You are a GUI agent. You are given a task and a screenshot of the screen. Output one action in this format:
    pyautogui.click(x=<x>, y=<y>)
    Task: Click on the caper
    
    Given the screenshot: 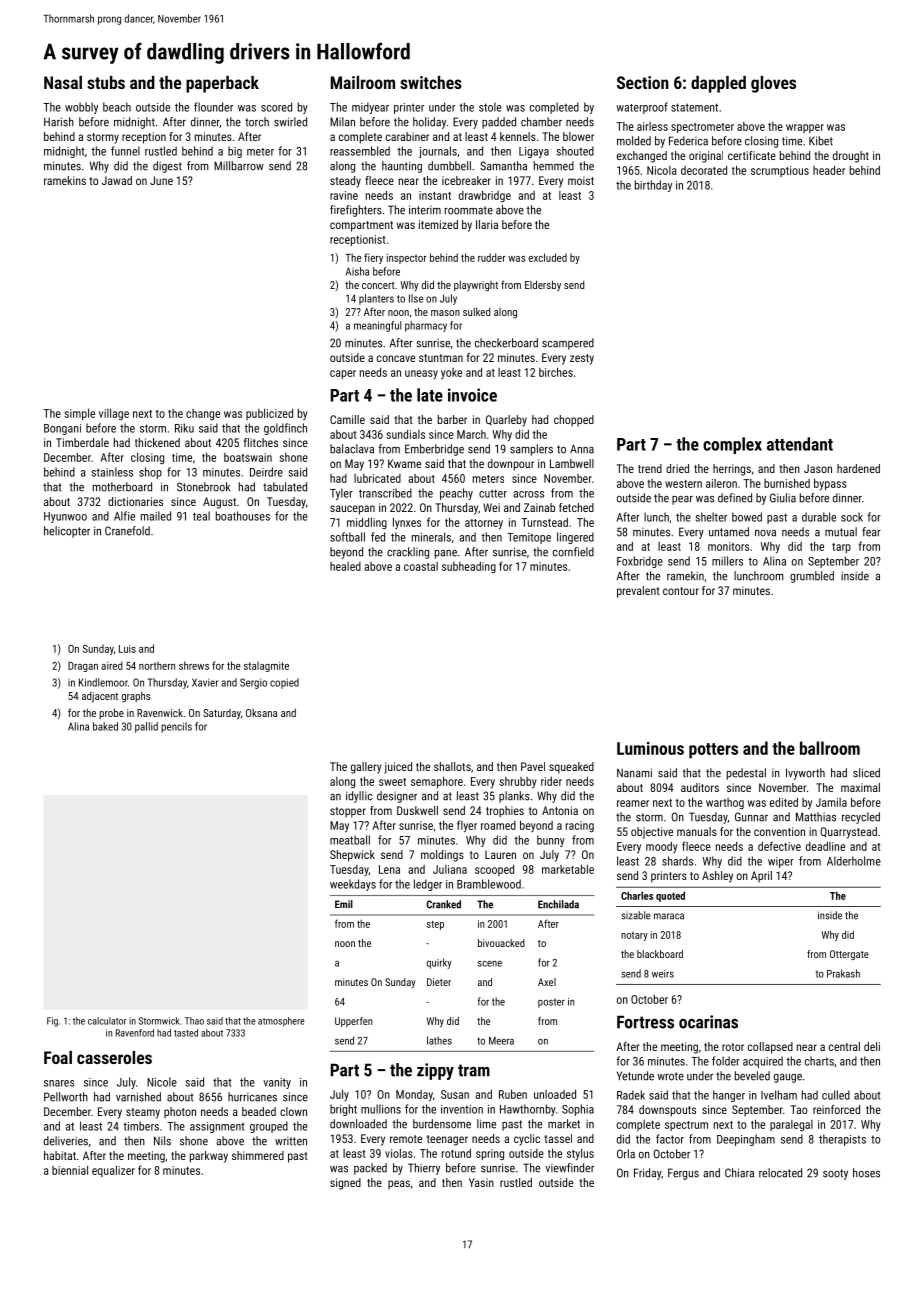 What is the action you would take?
    pyautogui.click(x=343, y=374)
